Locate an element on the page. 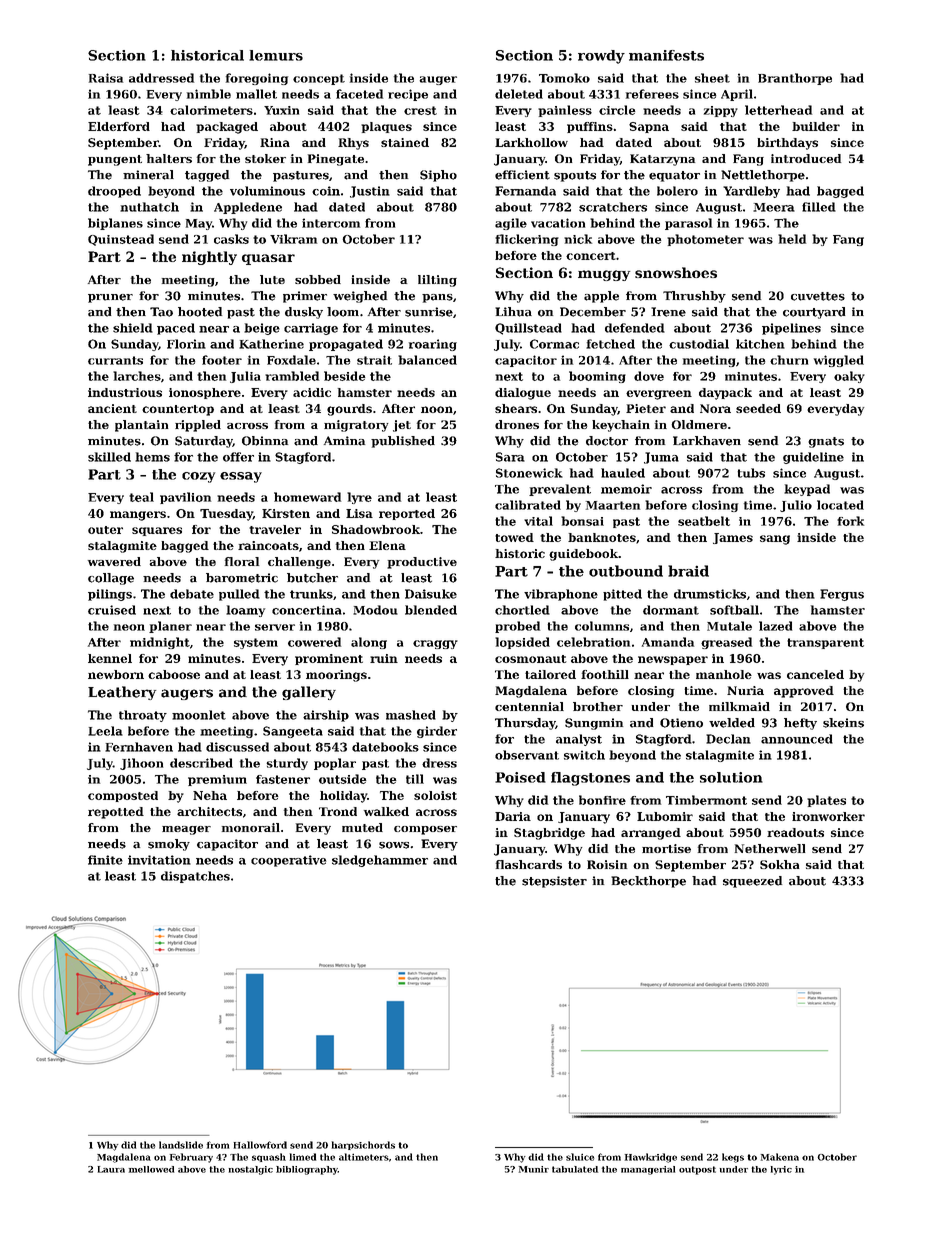  centennial is located at coordinates (529, 706).
